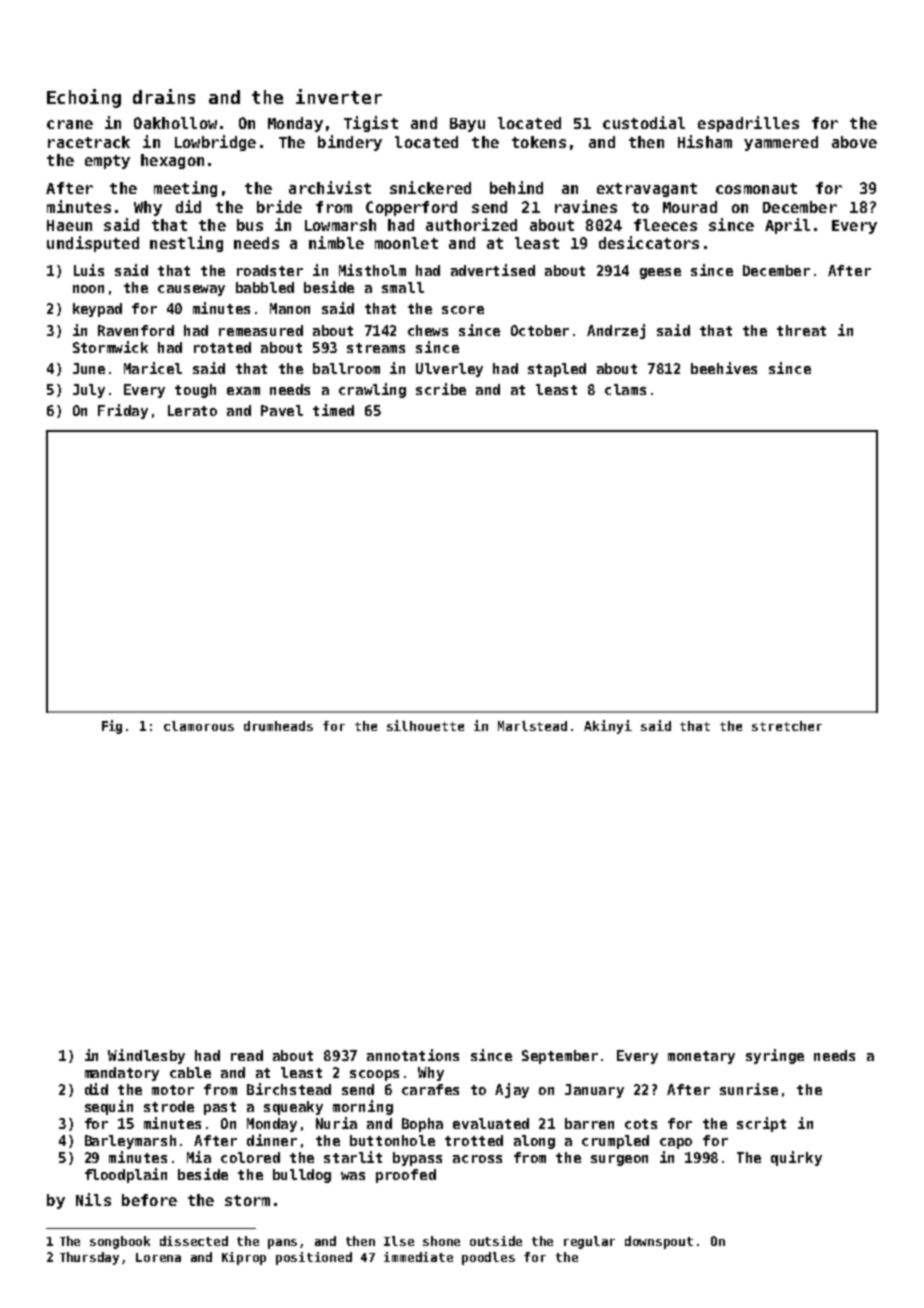 The image size is (924, 1308). I want to click on inverter, so click(339, 96).
